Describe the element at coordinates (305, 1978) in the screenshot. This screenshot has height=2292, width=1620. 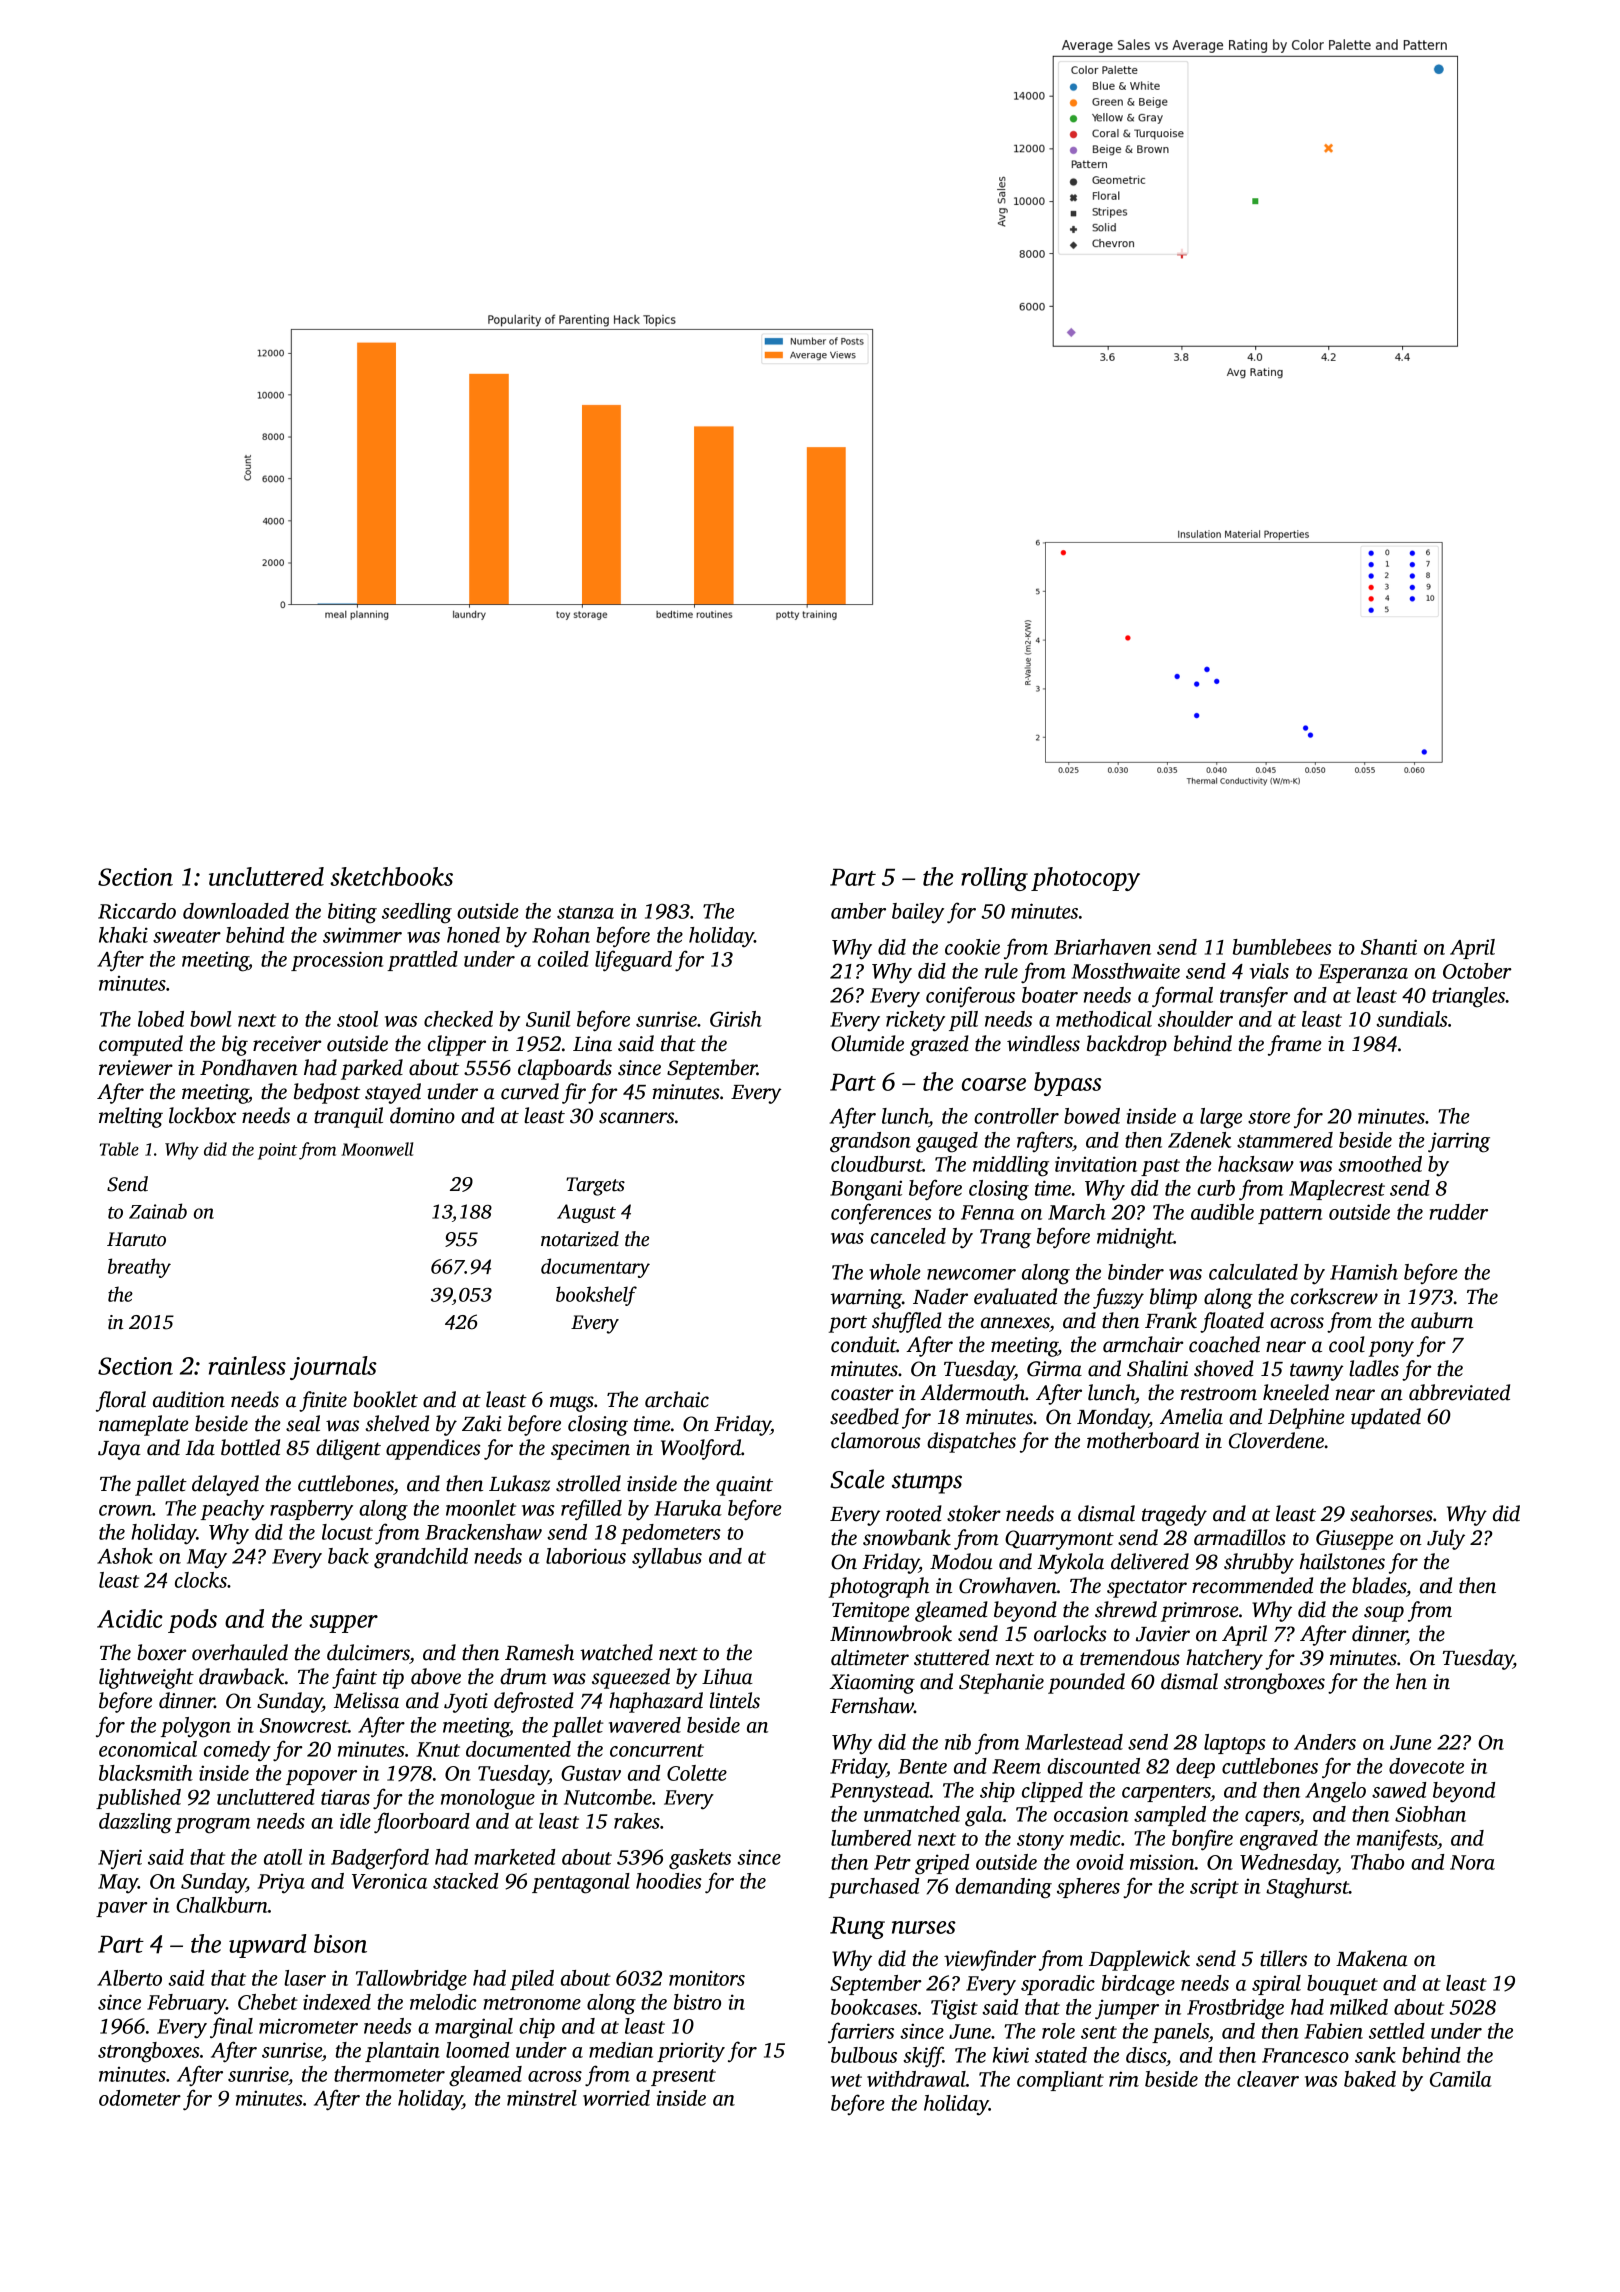
I see `laser` at that location.
